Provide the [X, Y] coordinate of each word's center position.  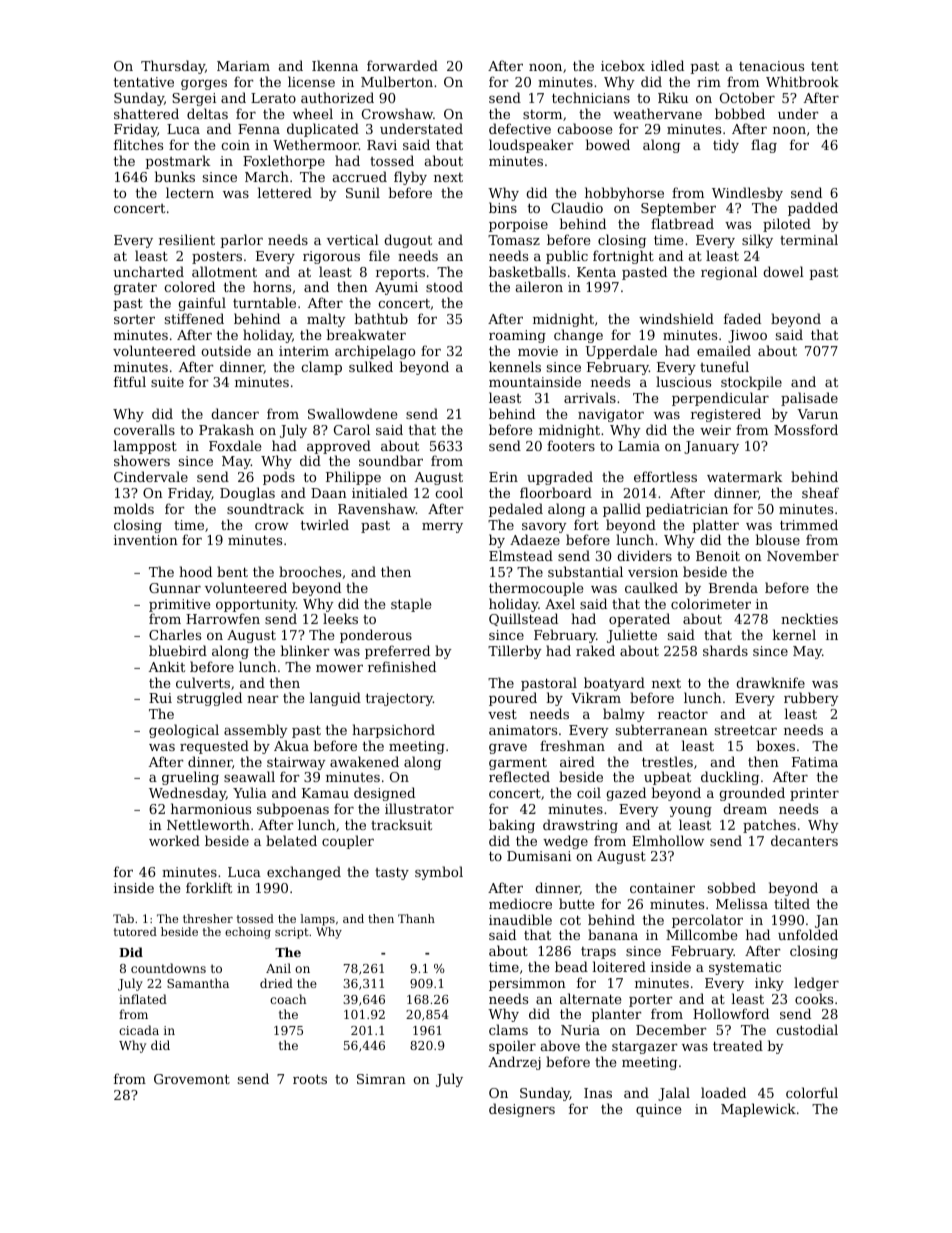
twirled [325, 524]
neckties [809, 618]
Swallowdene [352, 413]
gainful [202, 304]
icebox [623, 65]
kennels [515, 366]
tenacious [771, 66]
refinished [402, 666]
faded [742, 318]
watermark [744, 476]
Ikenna [335, 65]
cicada [139, 1030]
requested [214, 747]
